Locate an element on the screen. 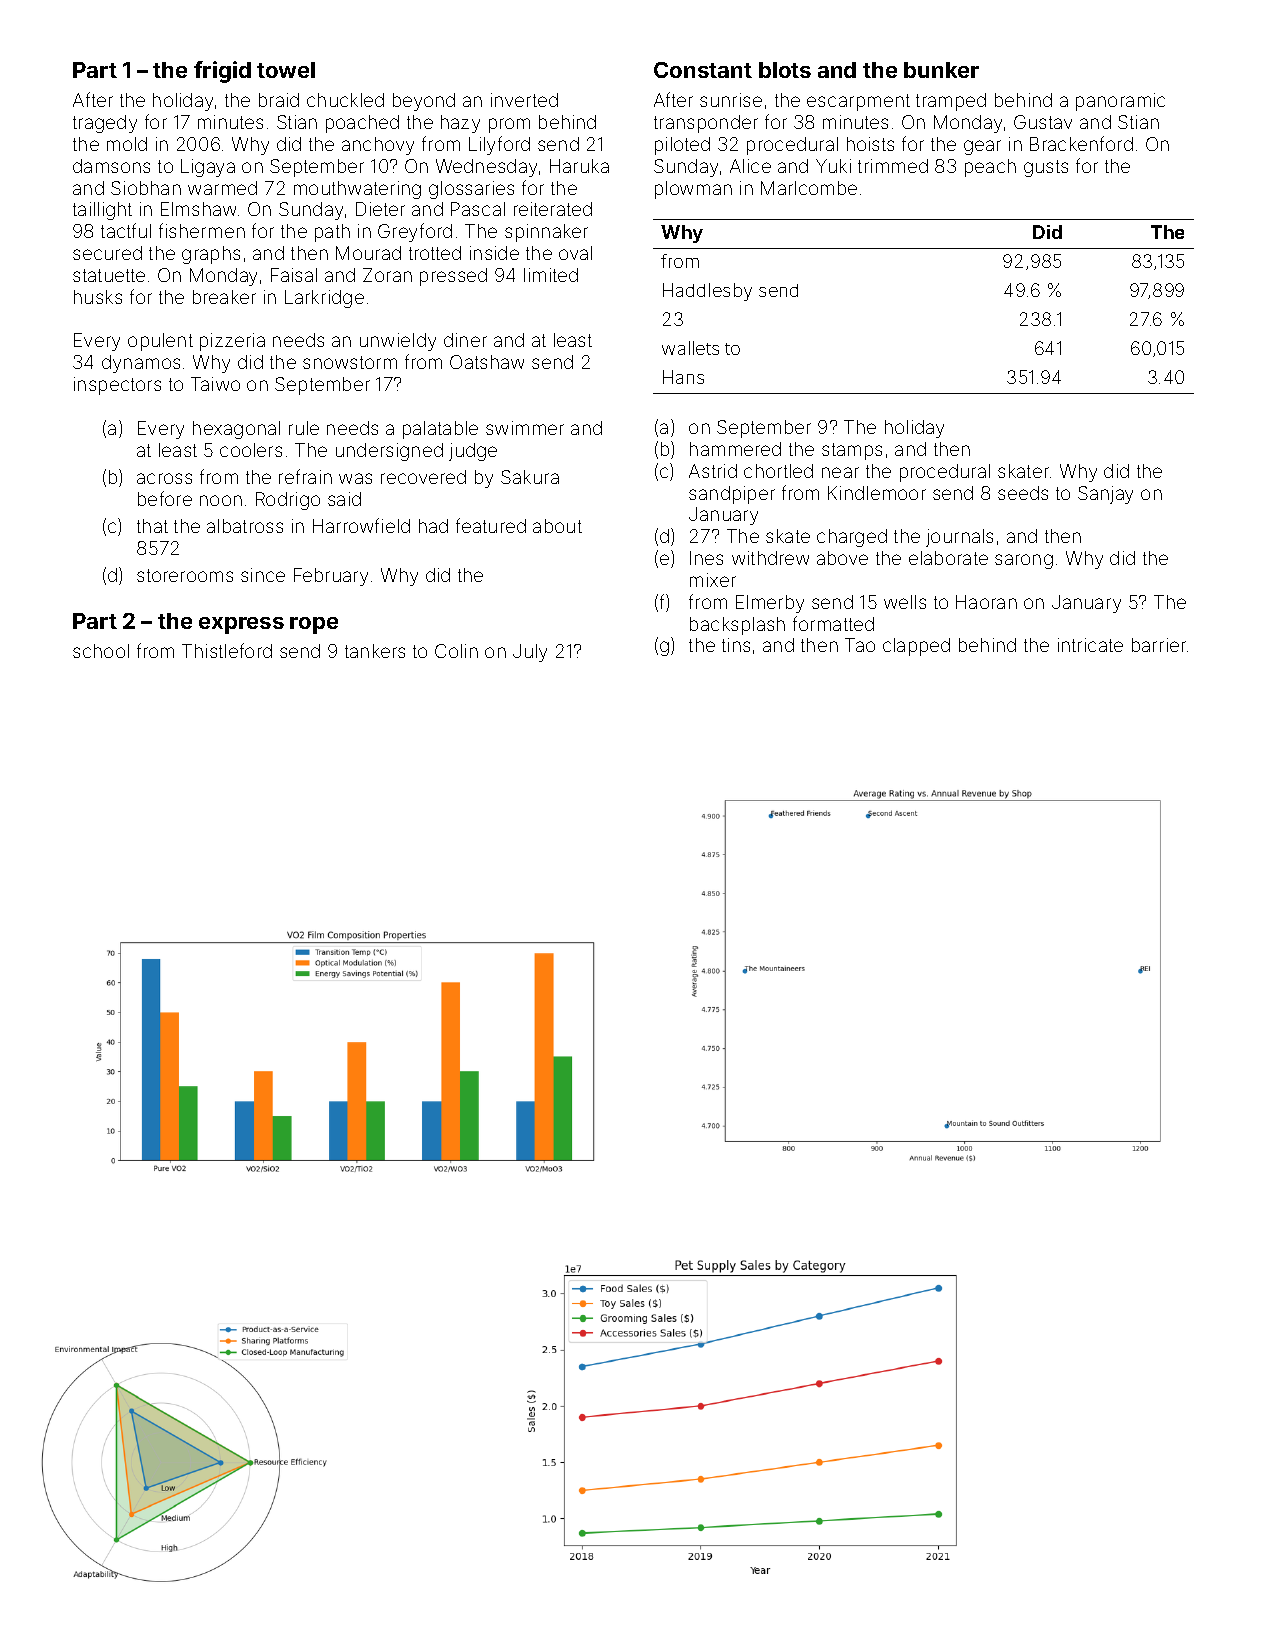  wallets is located at coordinates (690, 348).
